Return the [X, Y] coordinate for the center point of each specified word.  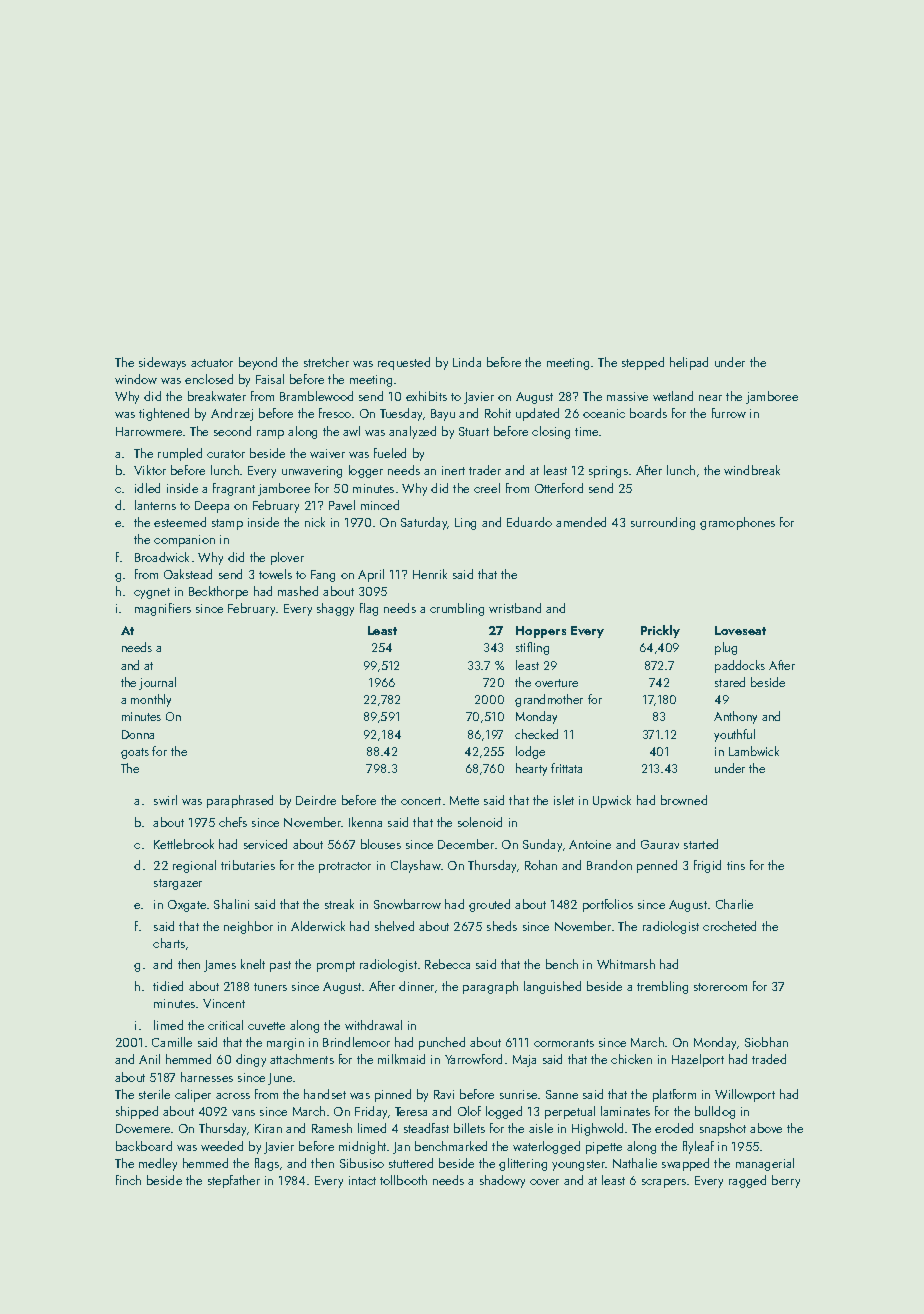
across [233, 1096]
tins [736, 865]
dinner [416, 986]
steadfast [426, 1128]
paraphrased [240, 801]
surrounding [663, 523]
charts [169, 943]
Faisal [270, 379]
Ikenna [365, 822]
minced [380, 505]
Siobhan [766, 1042]
